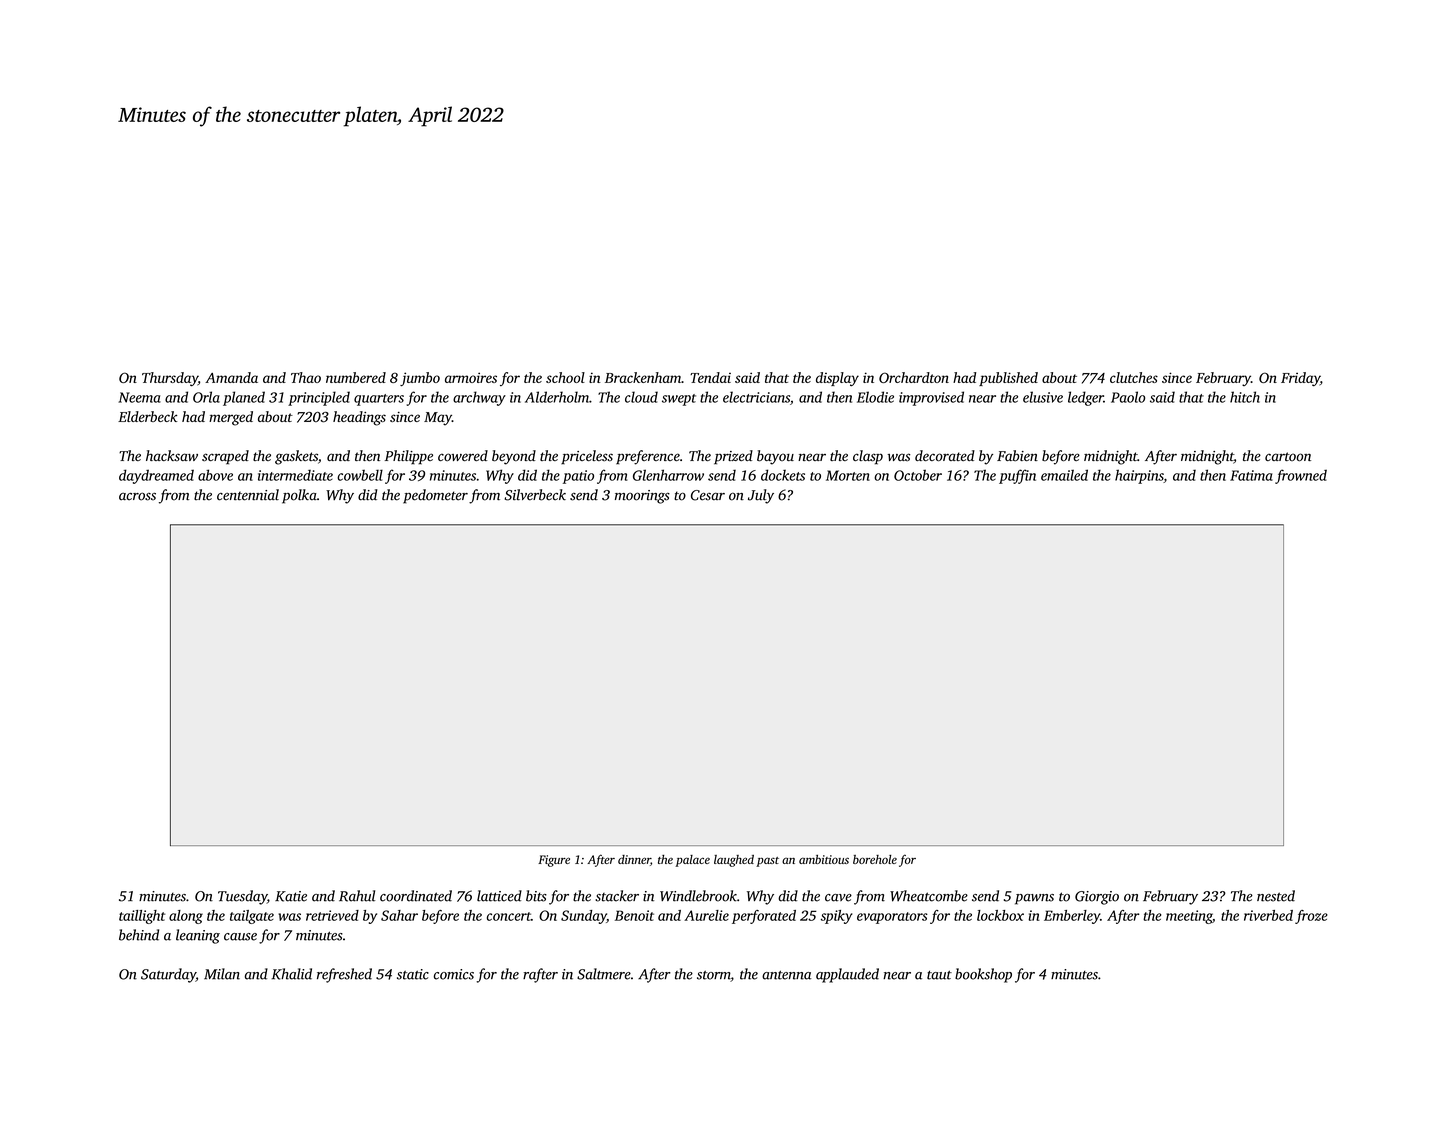 The image size is (1454, 1123). What do you see at coordinates (299, 496) in the screenshot?
I see `polka` at bounding box center [299, 496].
